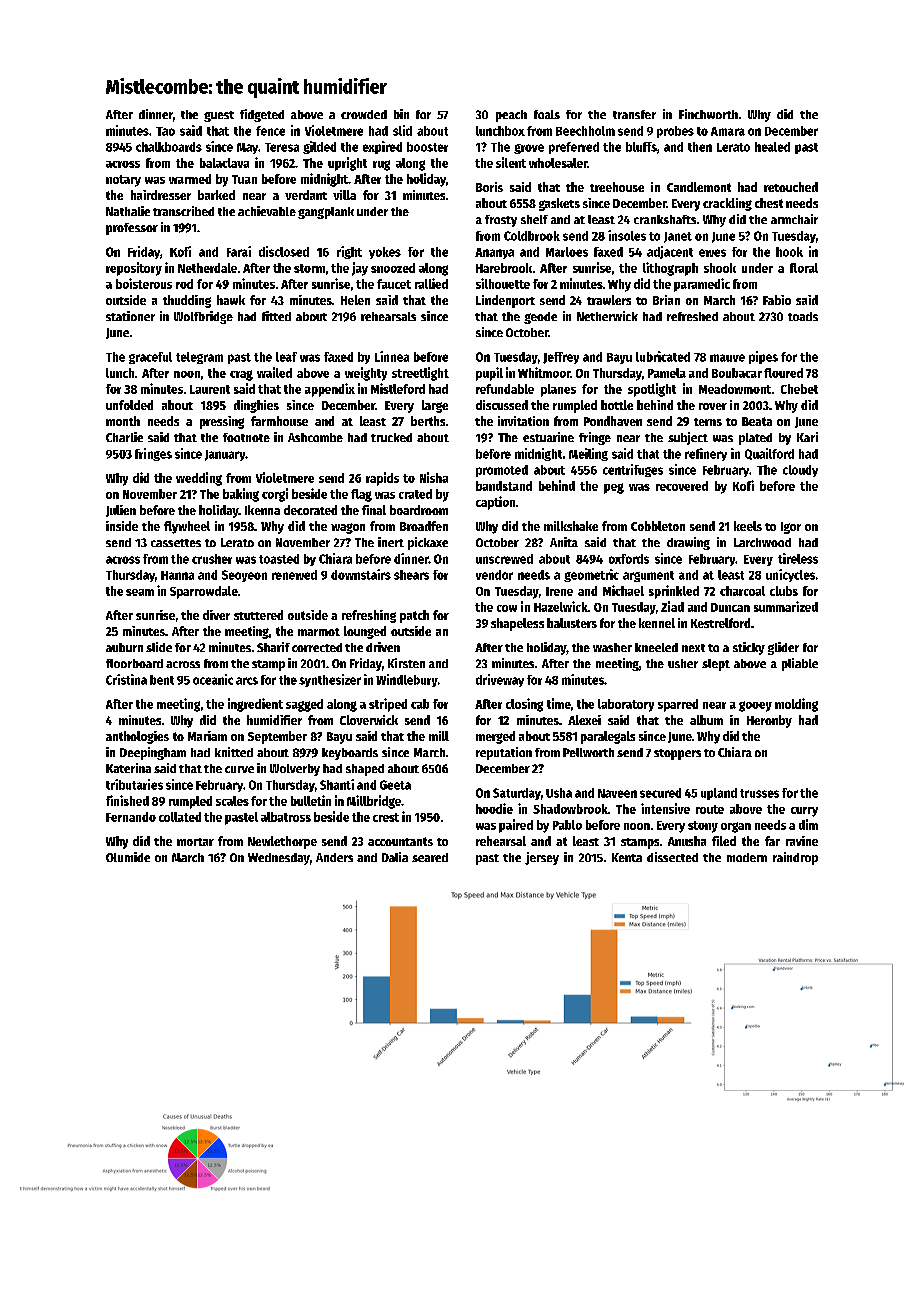 The width and height of the screenshot is (924, 1308). I want to click on cab, so click(420, 704).
